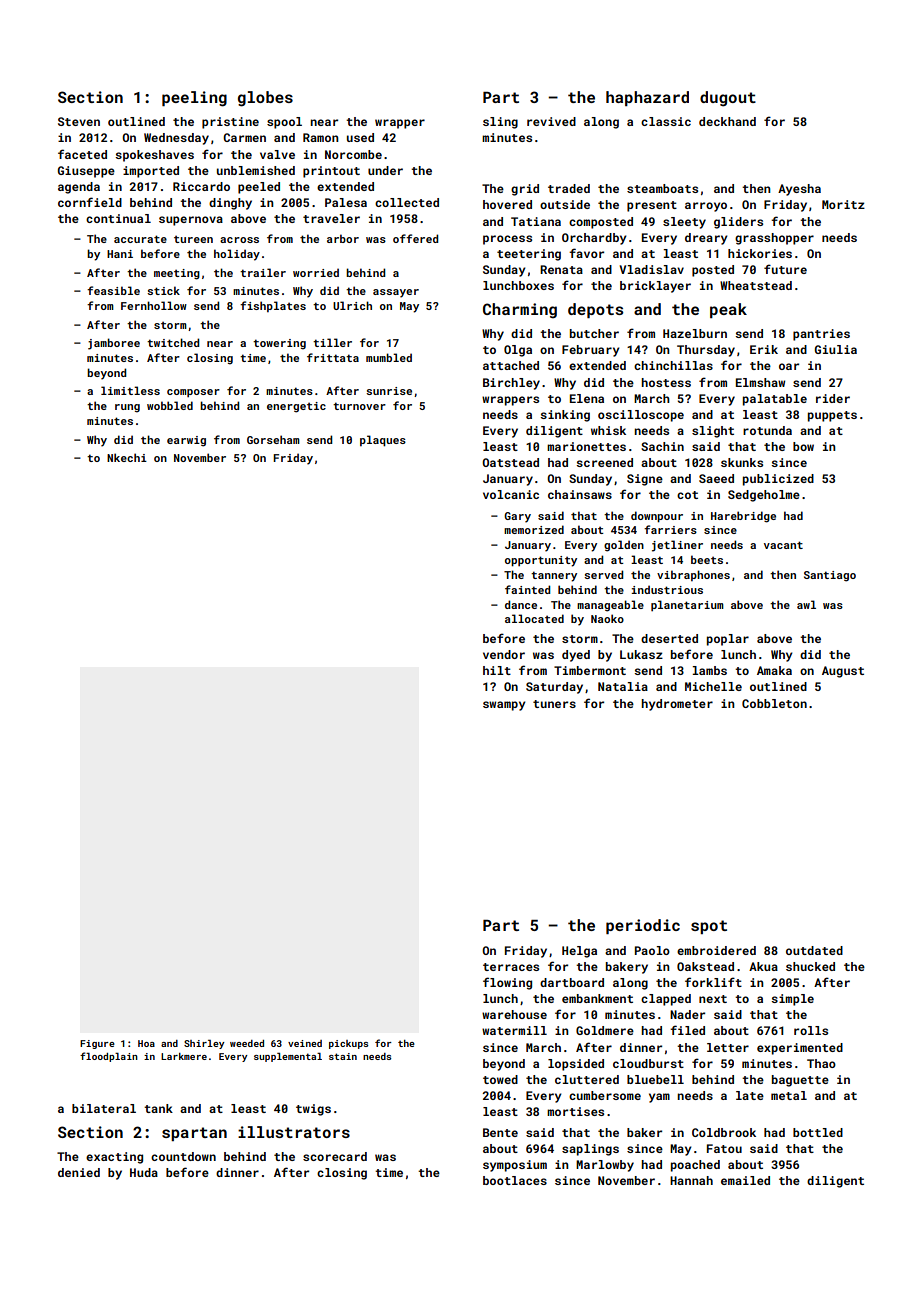 This screenshot has width=924, height=1308. What do you see at coordinates (396, 293) in the screenshot?
I see `assayer` at bounding box center [396, 293].
